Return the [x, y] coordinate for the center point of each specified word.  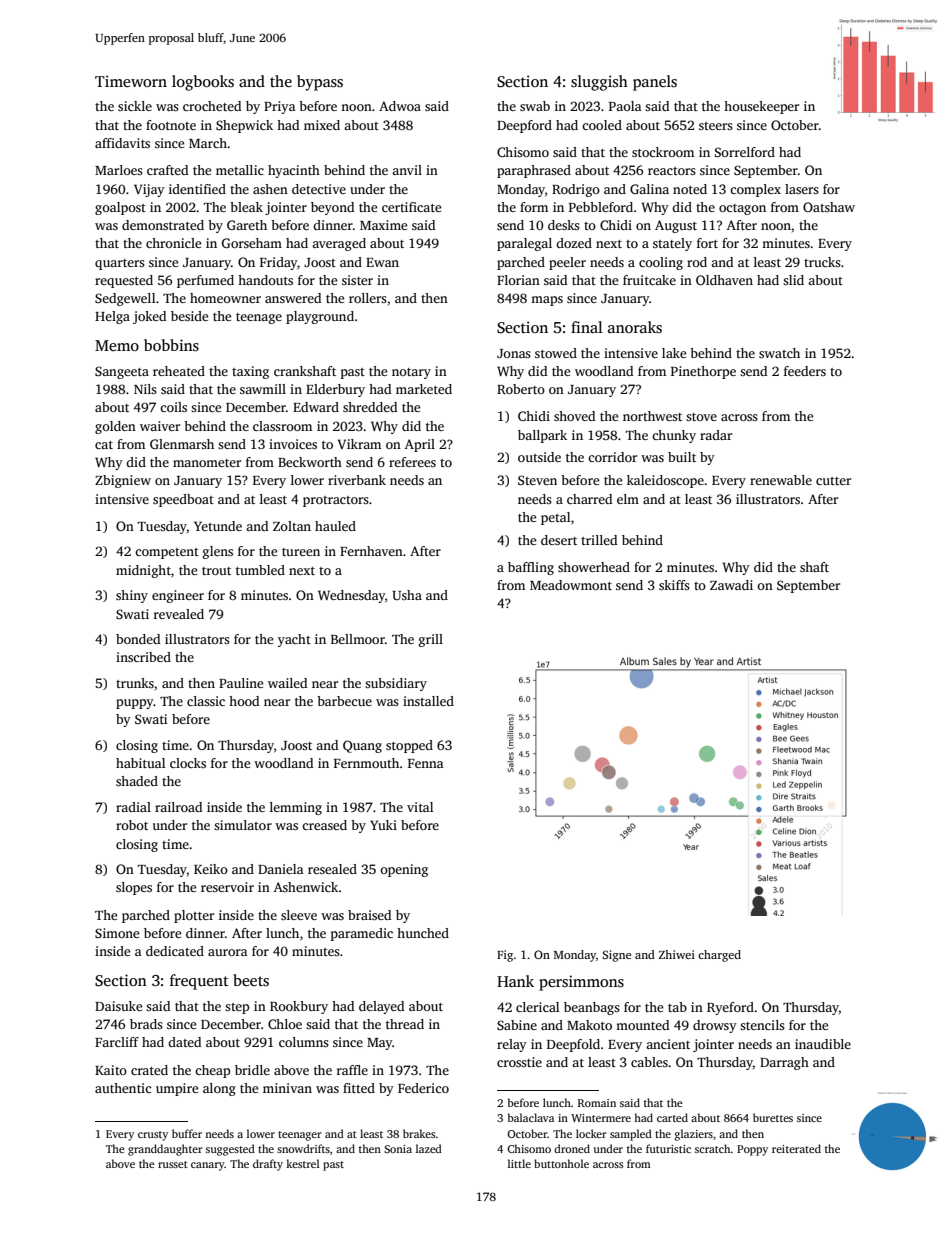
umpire [177, 1089]
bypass [320, 83]
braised [369, 915]
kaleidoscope [665, 481]
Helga [112, 317]
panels [655, 83]
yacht [294, 640]
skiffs [674, 585]
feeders [805, 371]
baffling [531, 568]
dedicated [175, 951]
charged [719, 956]
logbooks [203, 83]
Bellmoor [358, 639]
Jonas [514, 353]
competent [167, 553]
